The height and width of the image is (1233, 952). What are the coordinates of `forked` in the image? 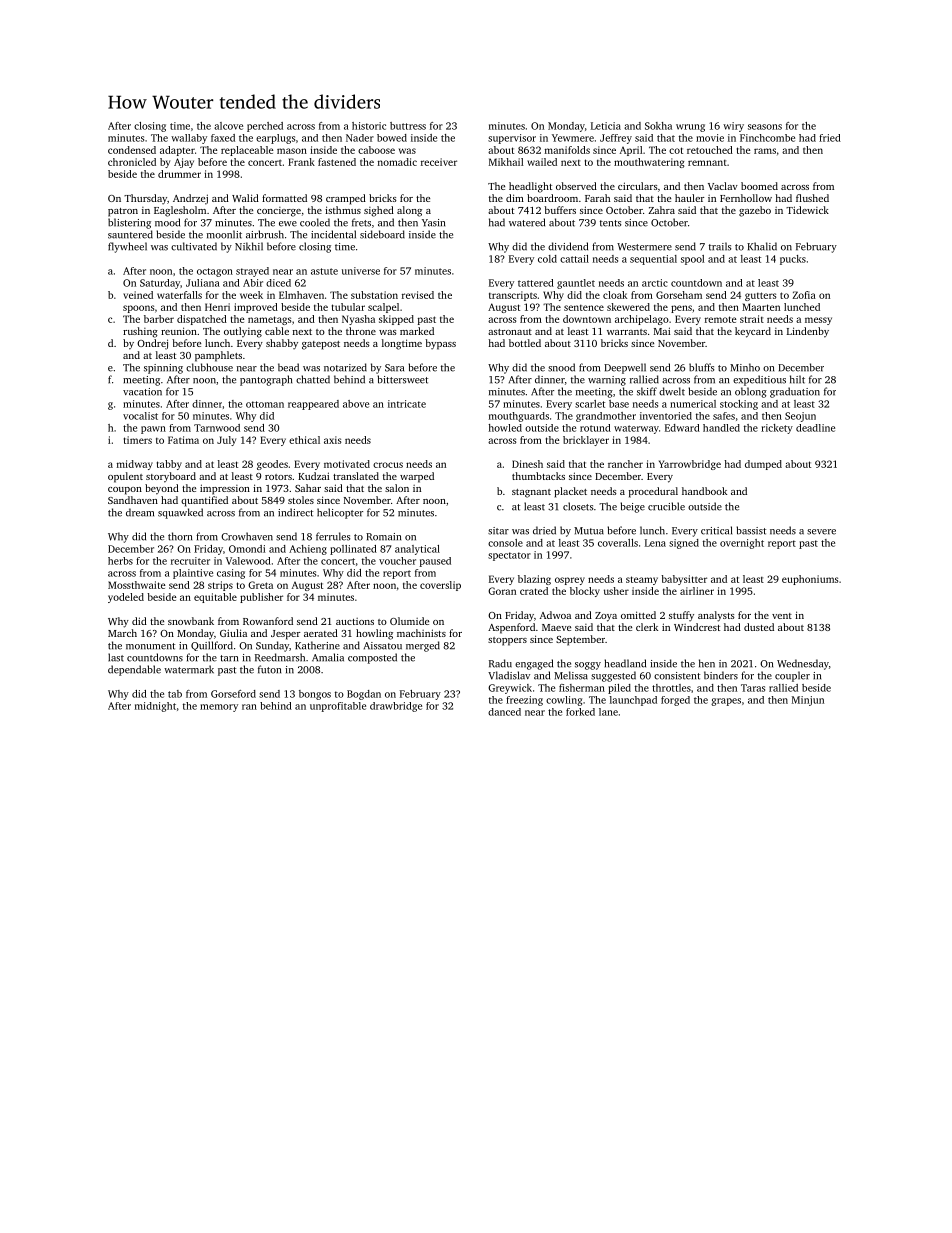 It's located at (580, 712).
